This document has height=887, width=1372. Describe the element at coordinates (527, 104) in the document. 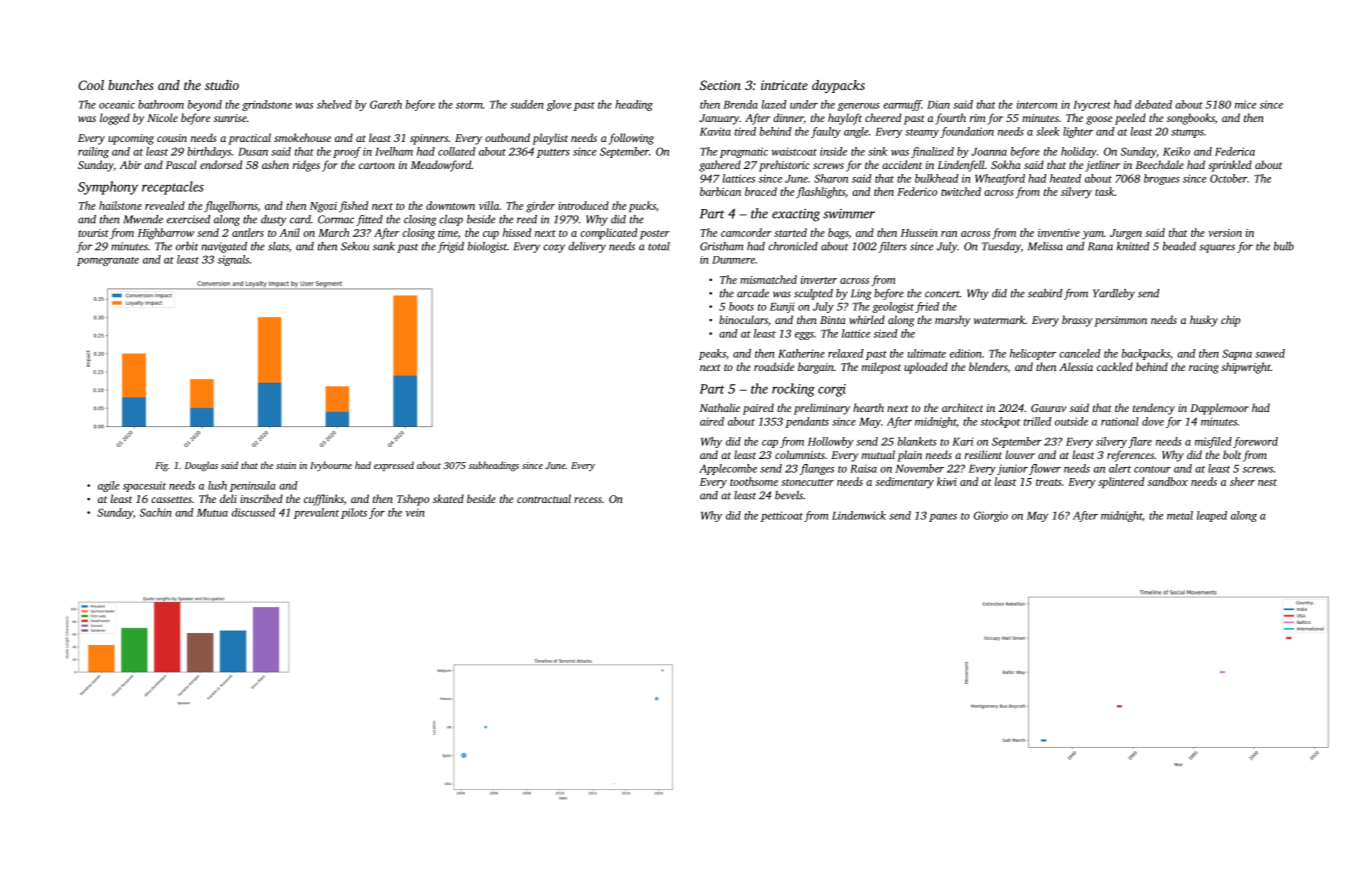

I see `sudden` at that location.
